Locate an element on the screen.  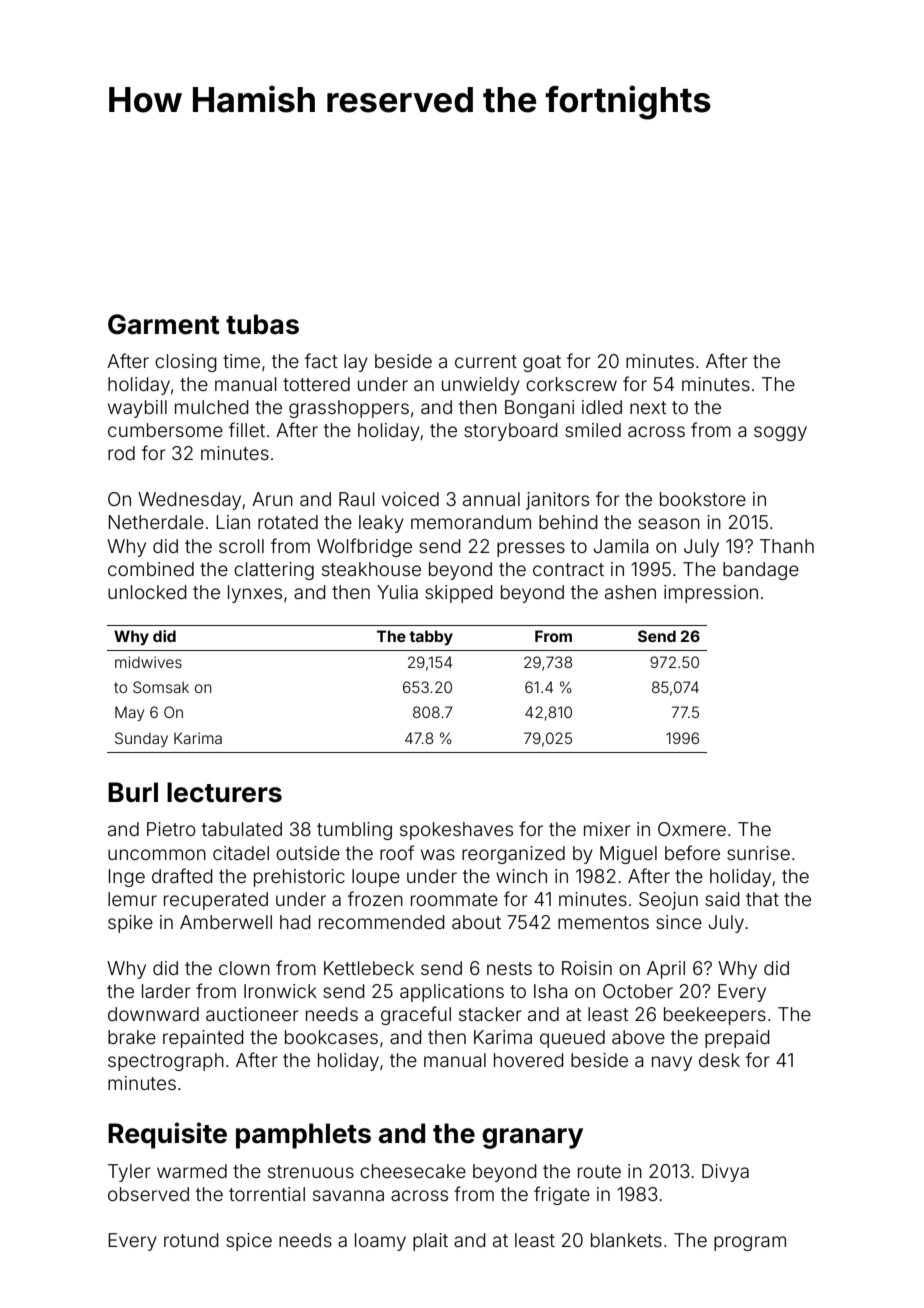
lay is located at coordinates (356, 363).
